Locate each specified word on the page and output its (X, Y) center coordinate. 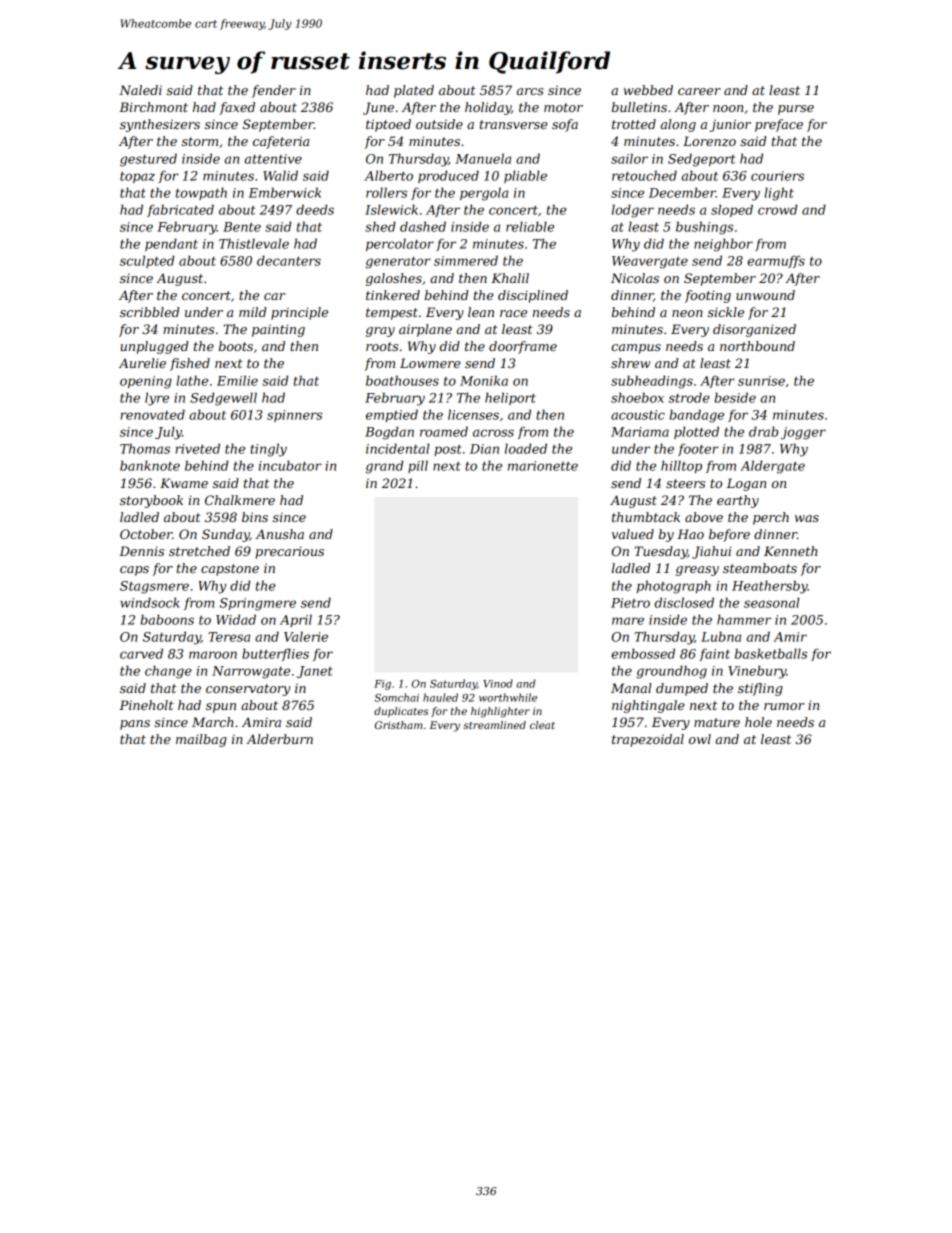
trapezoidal (648, 740)
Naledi (140, 90)
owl (700, 739)
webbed (648, 90)
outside (439, 124)
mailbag (201, 740)
